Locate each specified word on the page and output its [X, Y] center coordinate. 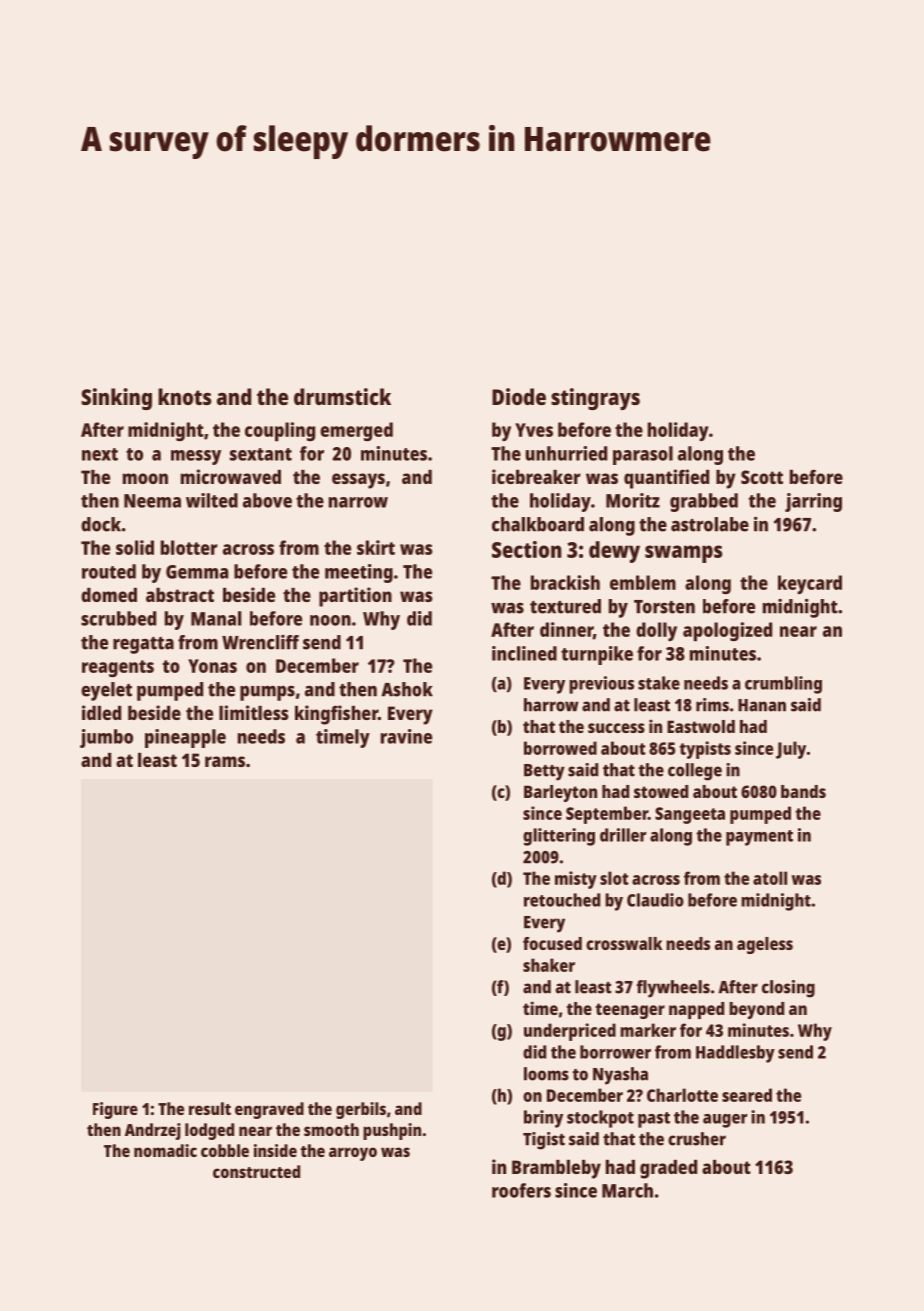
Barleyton [560, 793]
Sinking [116, 399]
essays [358, 481]
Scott [762, 477]
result [210, 1108]
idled [101, 712]
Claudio [655, 900]
